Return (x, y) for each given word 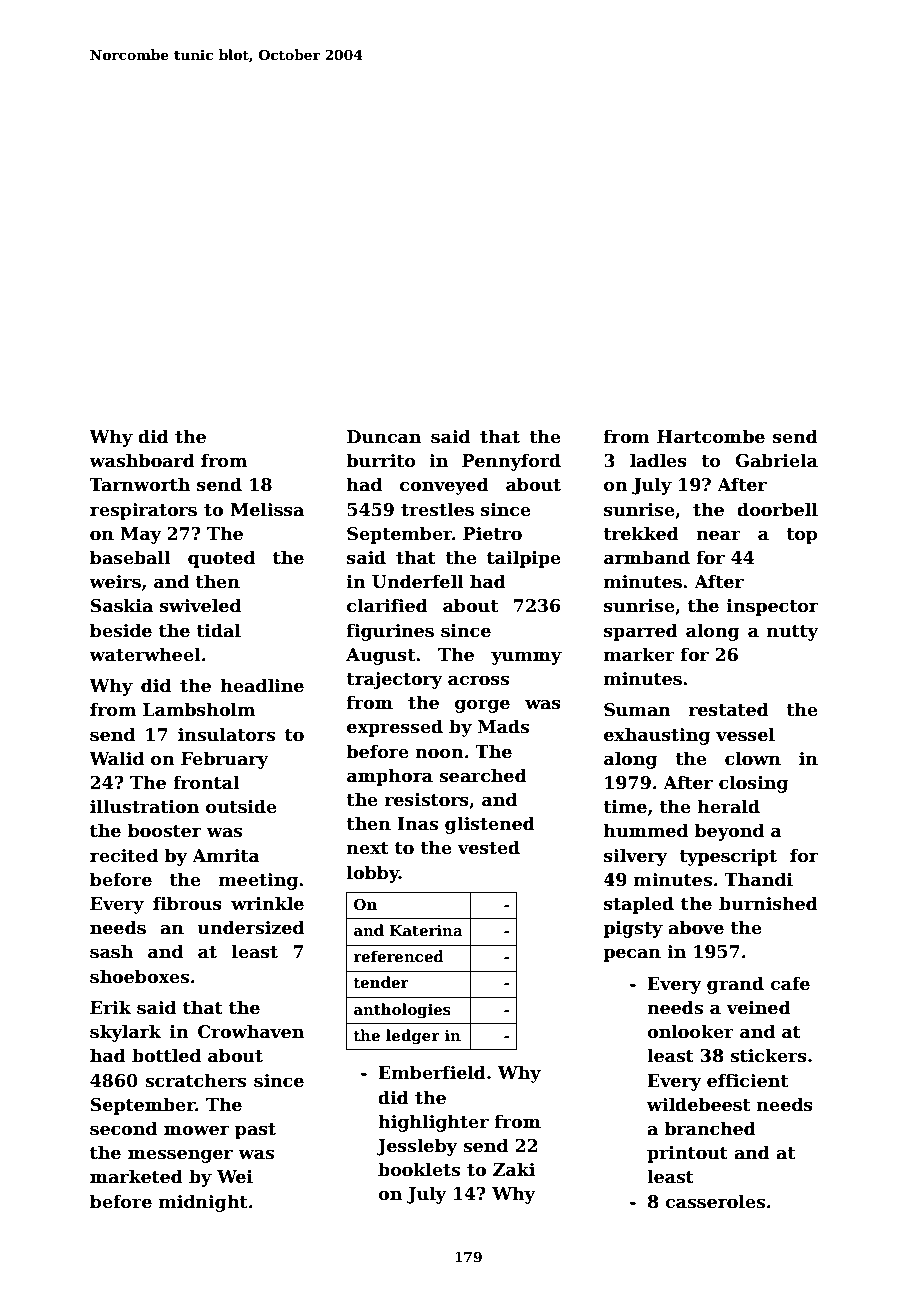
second (123, 1128)
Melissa (267, 509)
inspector (772, 607)
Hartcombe (711, 436)
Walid (116, 758)
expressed (395, 728)
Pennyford (511, 462)
